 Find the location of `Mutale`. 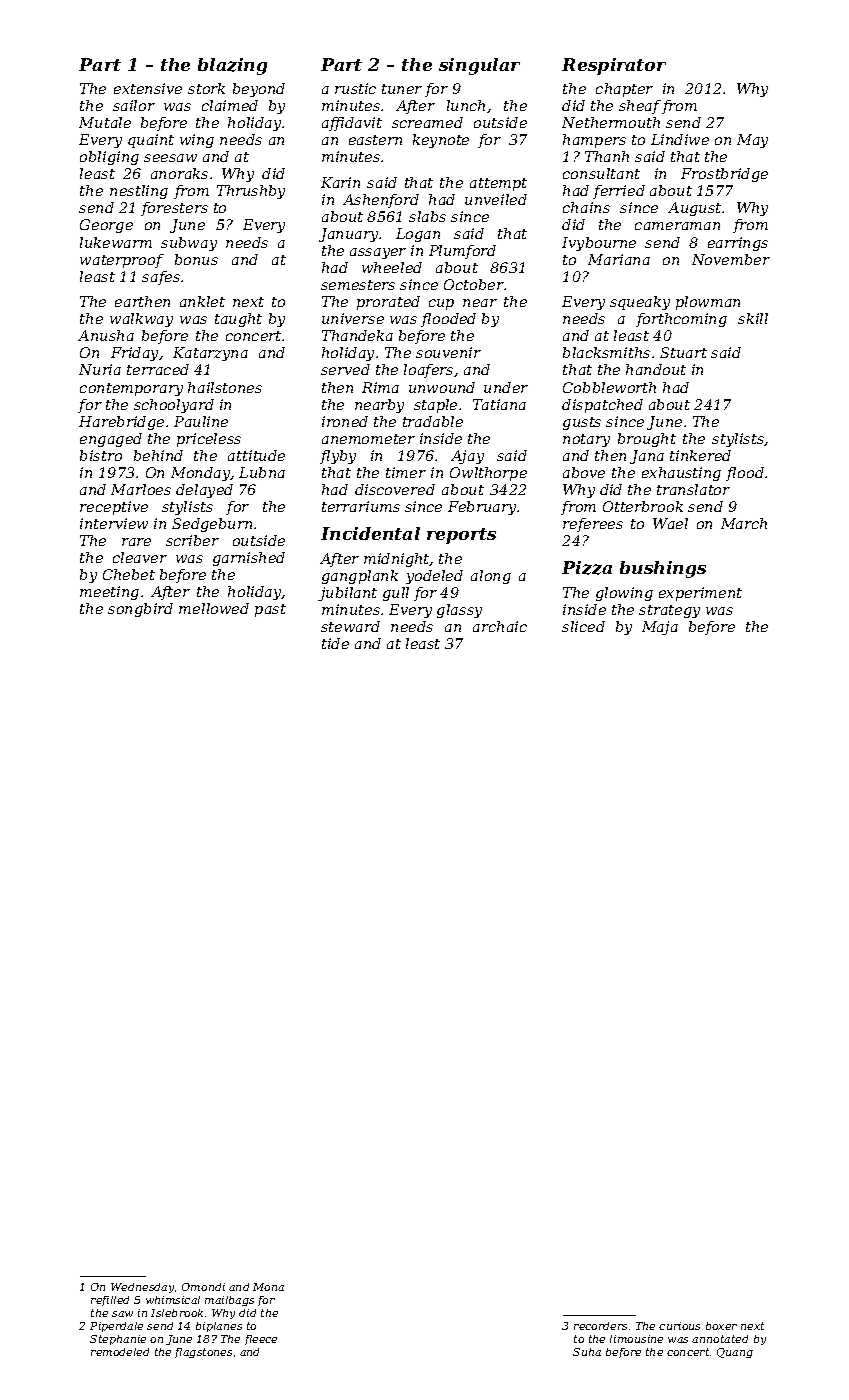

Mutale is located at coordinates (105, 122).
